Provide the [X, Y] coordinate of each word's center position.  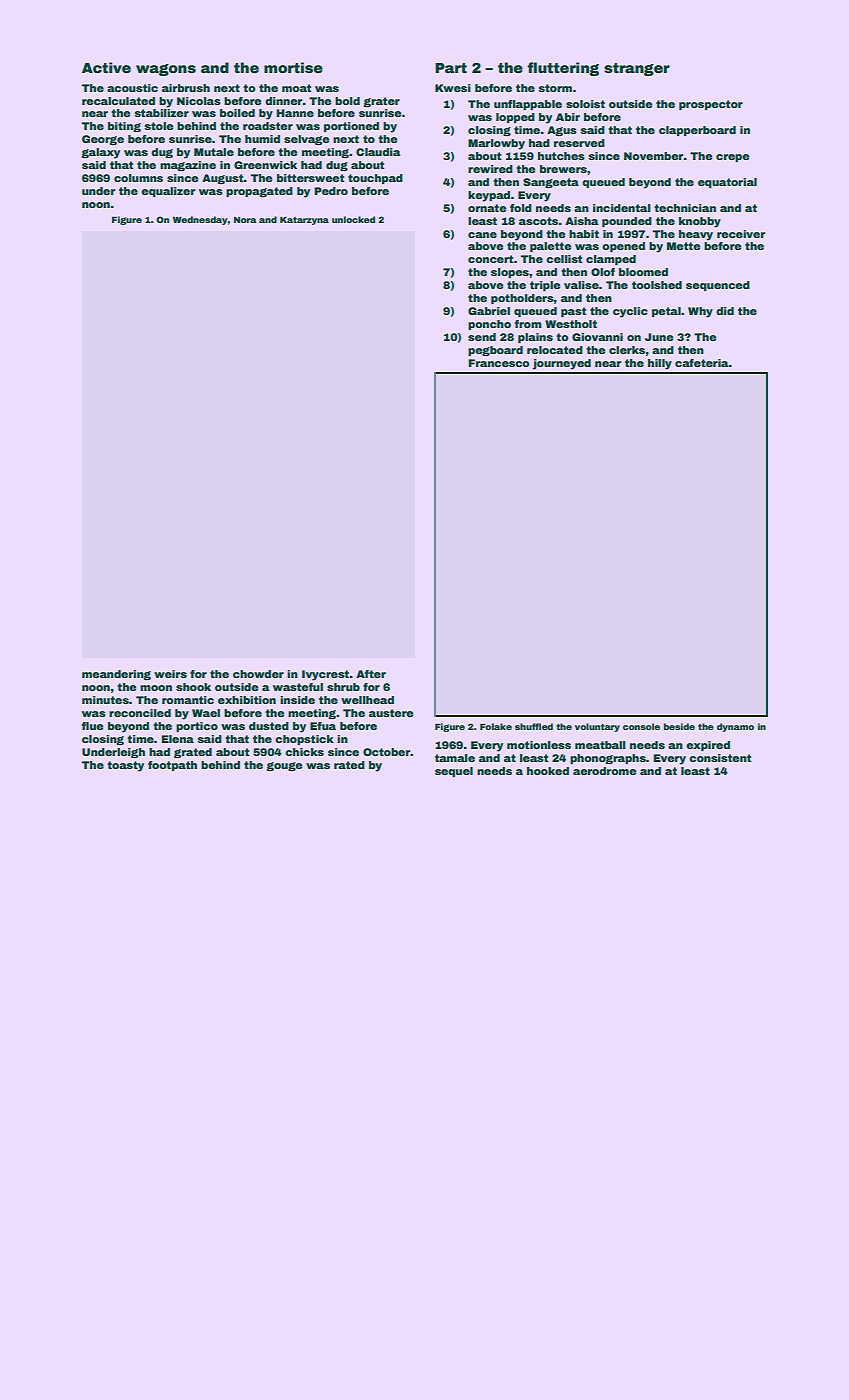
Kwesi [453, 88]
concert [491, 259]
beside [679, 726]
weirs [170, 674]
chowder [258, 674]
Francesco [499, 363]
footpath [172, 766]
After [371, 674]
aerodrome [604, 771]
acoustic [132, 88]
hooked [548, 771]
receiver [741, 234]
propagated [259, 192]
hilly [660, 364]
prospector [711, 105]
